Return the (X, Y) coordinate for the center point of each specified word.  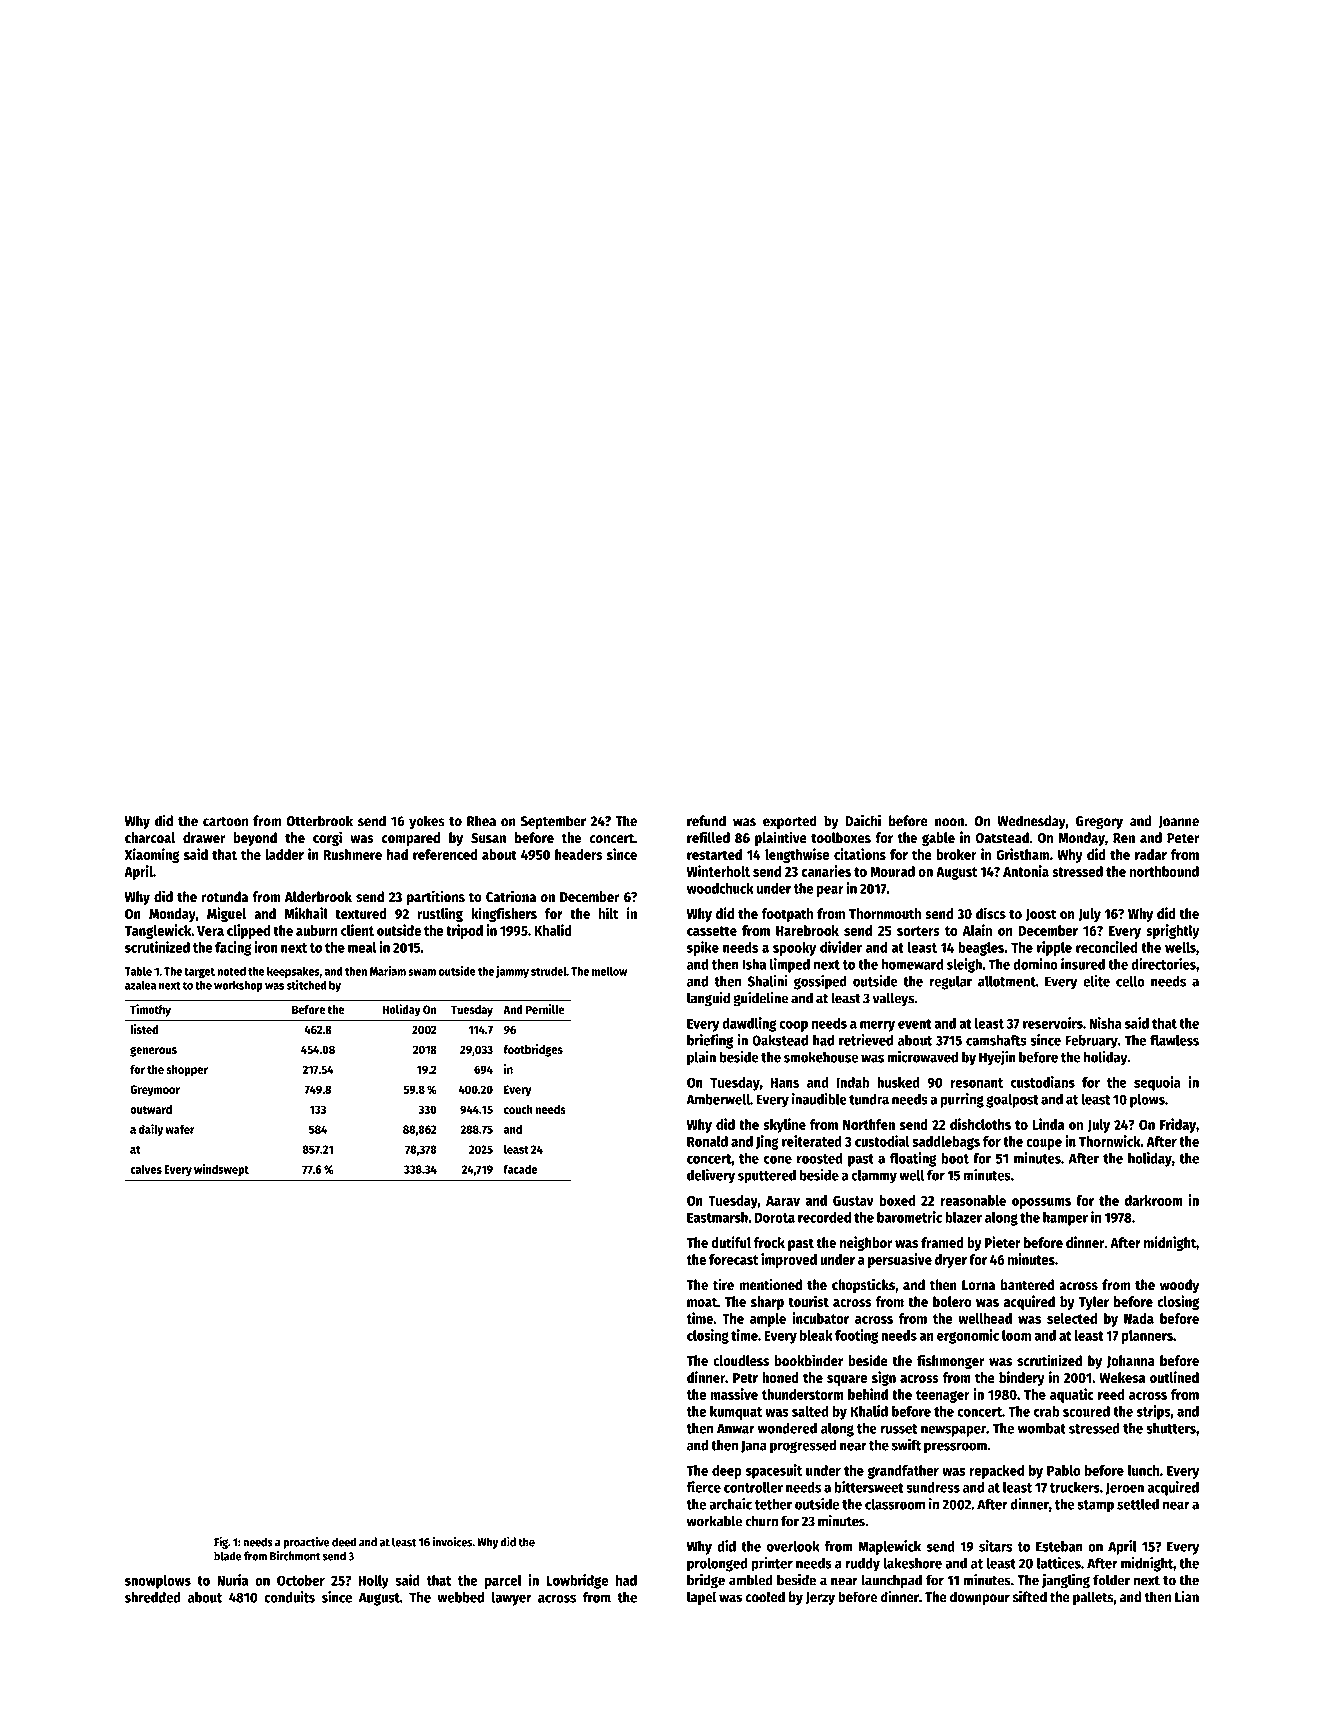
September (553, 822)
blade (228, 1556)
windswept (221, 1170)
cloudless (741, 1360)
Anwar (735, 1428)
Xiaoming (152, 855)
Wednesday (1031, 822)
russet (899, 1429)
